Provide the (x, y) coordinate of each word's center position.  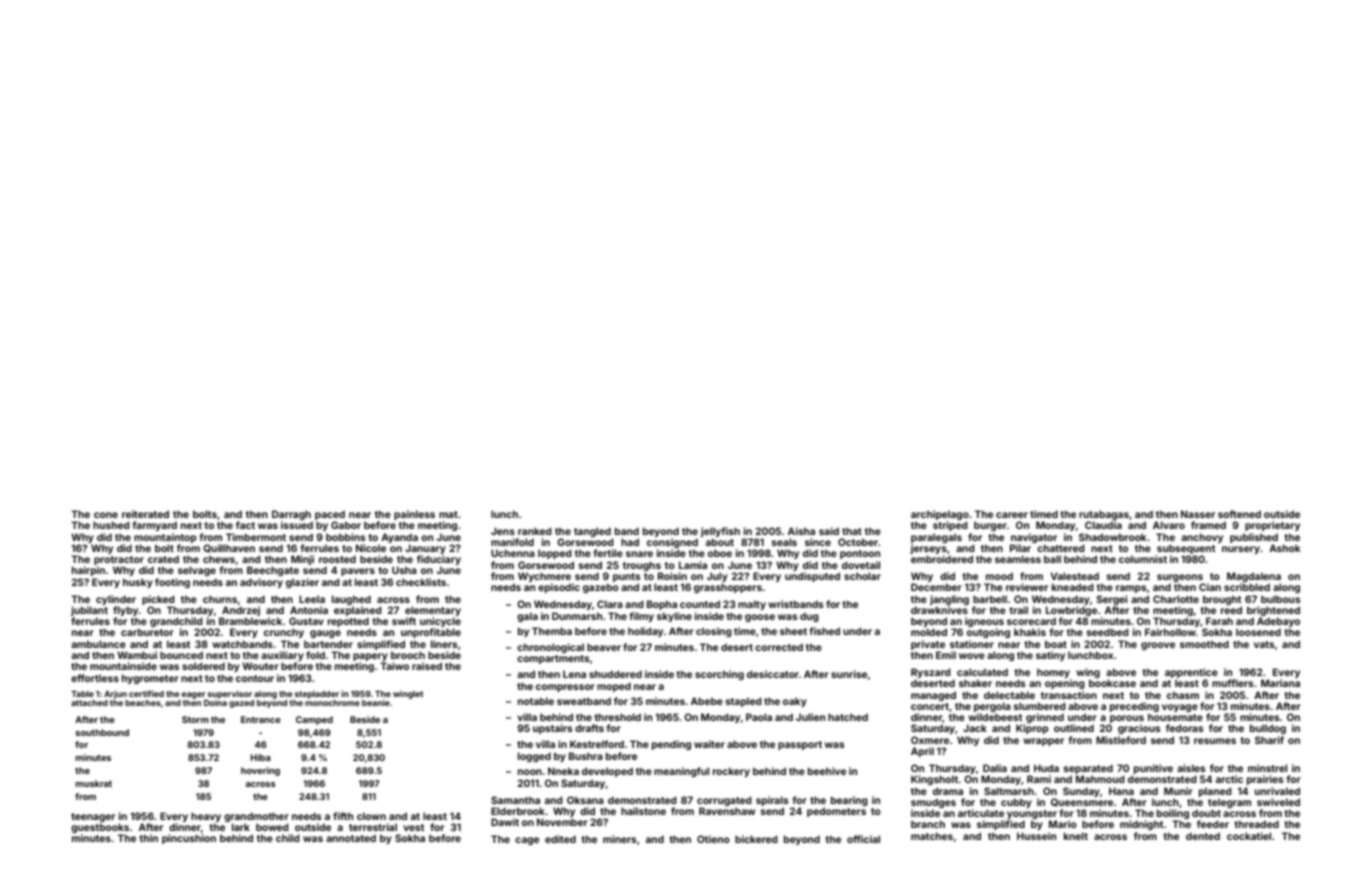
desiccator (773, 674)
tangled (592, 532)
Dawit (505, 822)
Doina (215, 703)
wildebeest (995, 717)
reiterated (145, 514)
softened (1239, 514)
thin (148, 838)
